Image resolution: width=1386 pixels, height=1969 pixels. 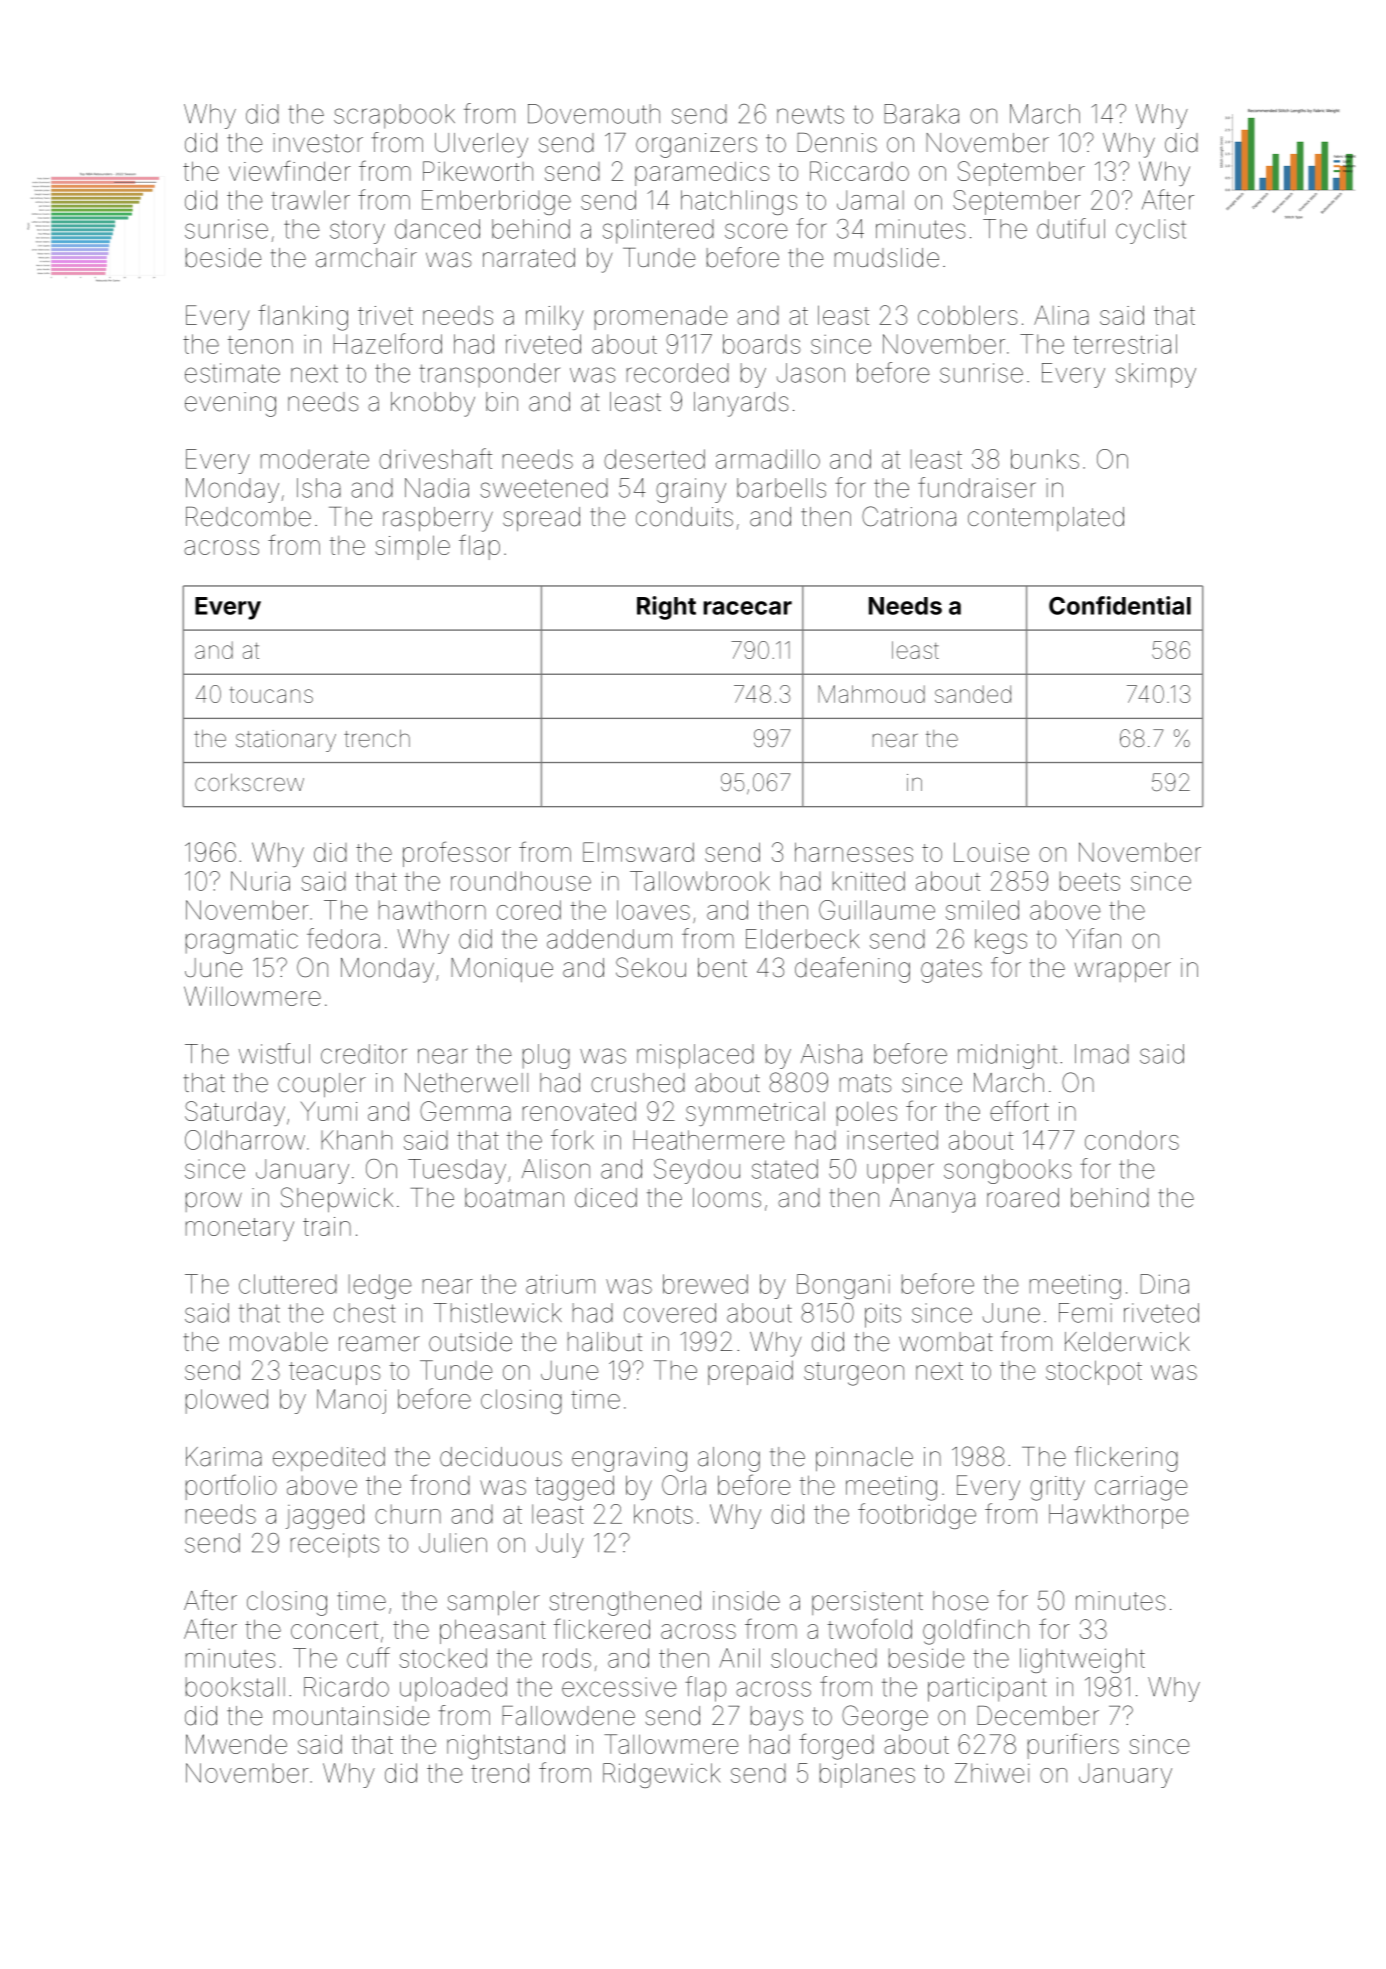 What do you see at coordinates (568, 1716) in the screenshot?
I see `Fallowdene` at bounding box center [568, 1716].
